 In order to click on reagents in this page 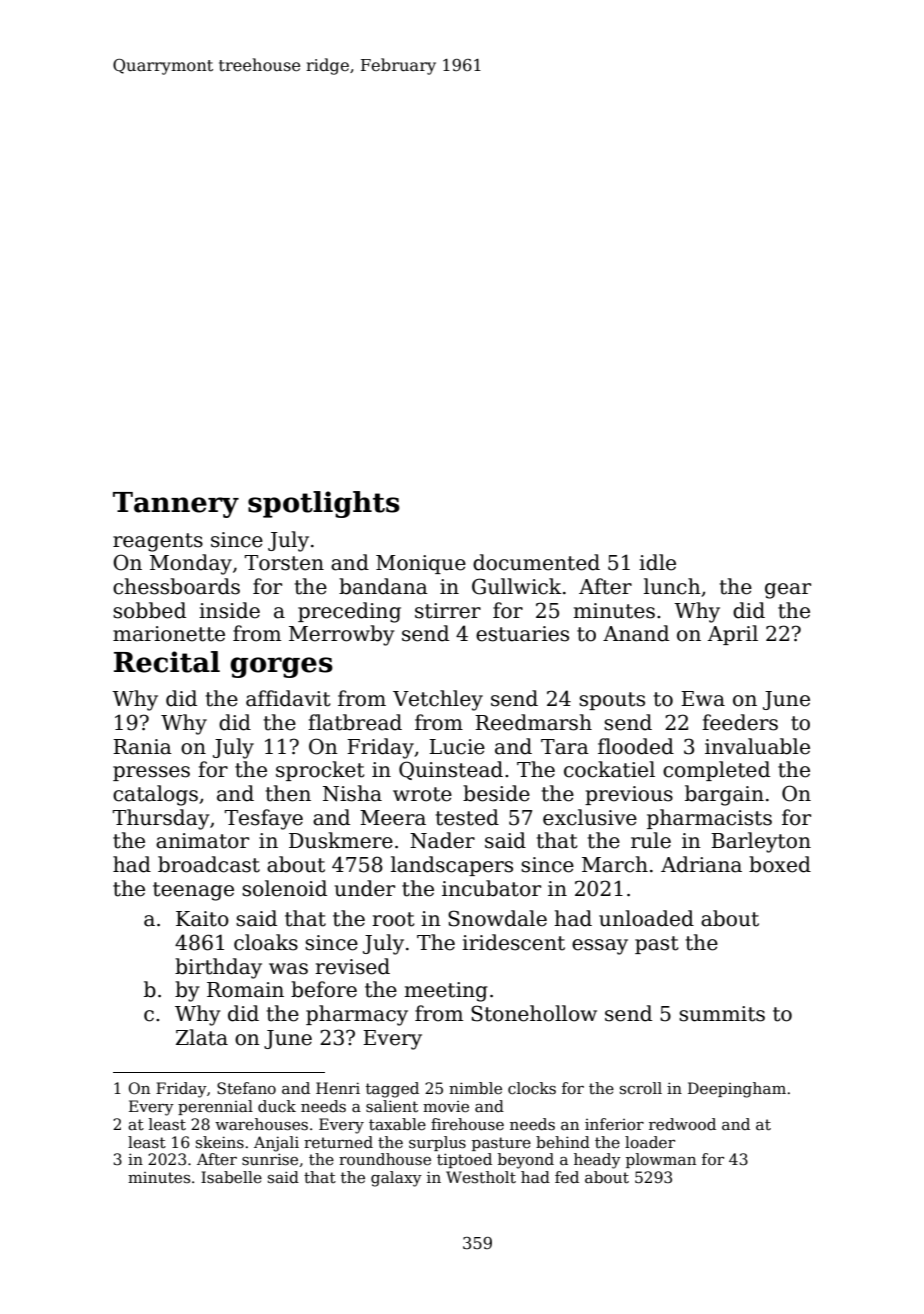, I will do `click(158, 542)`.
